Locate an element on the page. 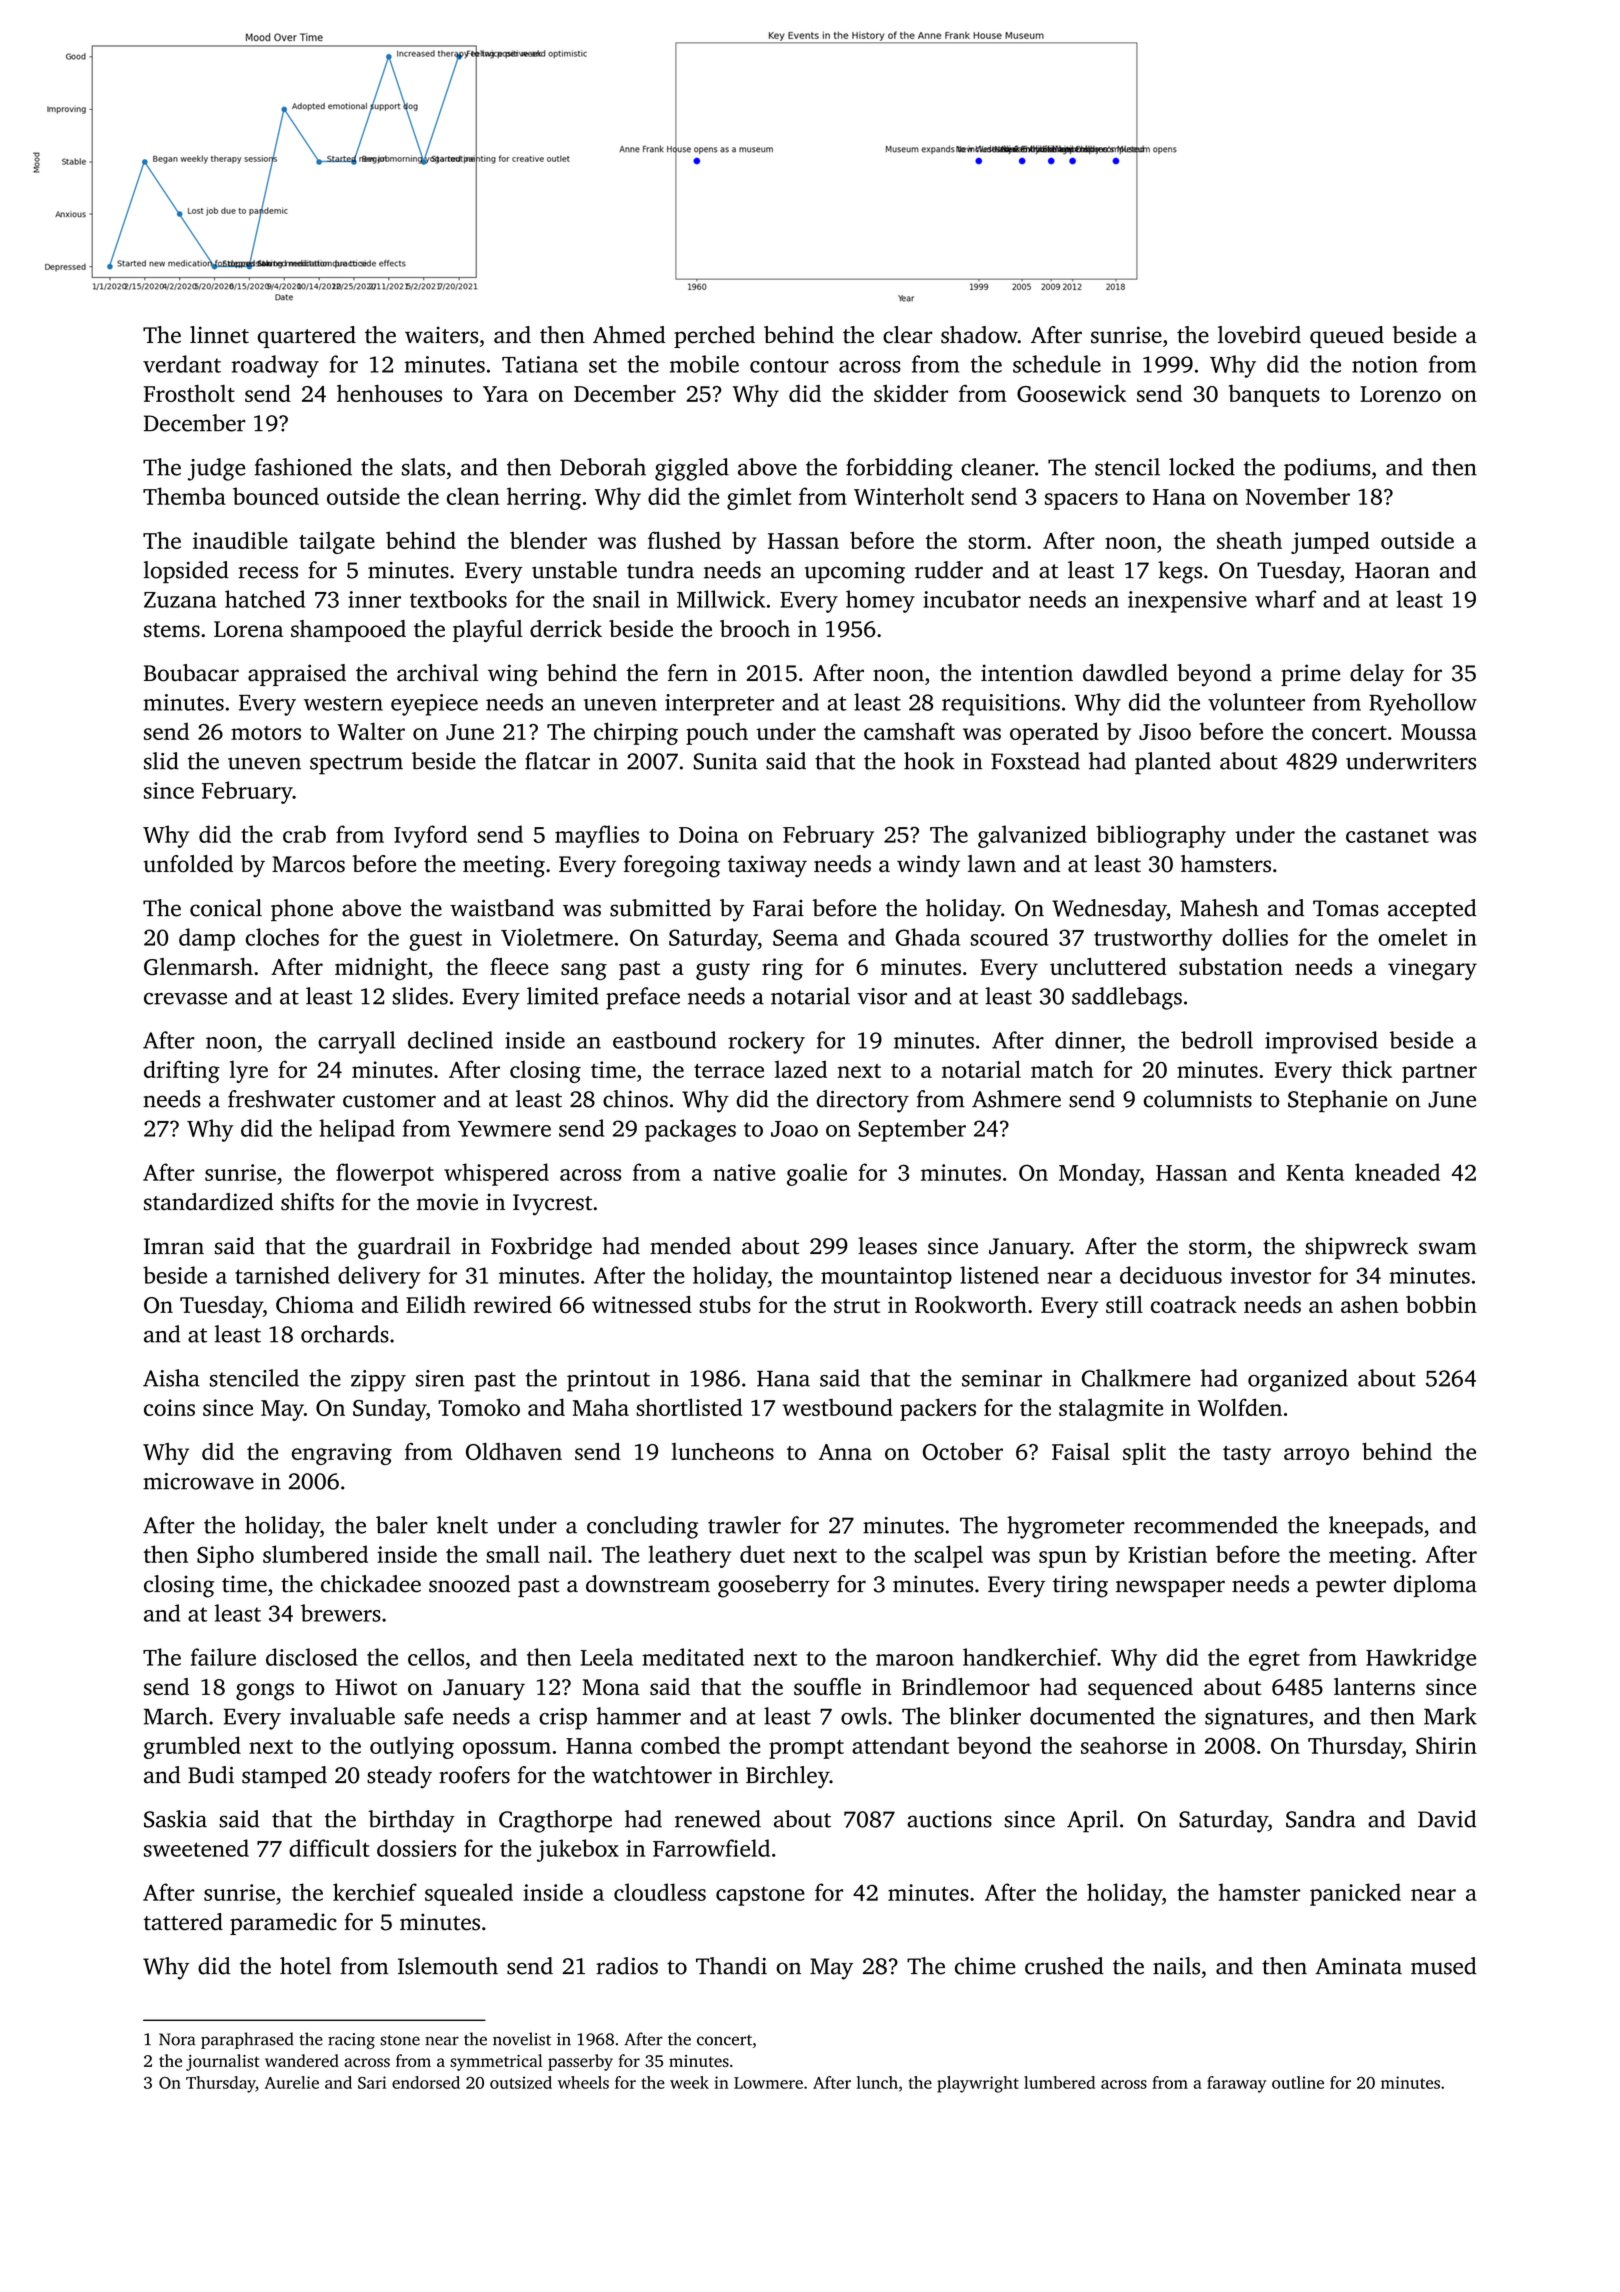 This image has height=2292, width=1620. guardrail is located at coordinates (404, 1248).
